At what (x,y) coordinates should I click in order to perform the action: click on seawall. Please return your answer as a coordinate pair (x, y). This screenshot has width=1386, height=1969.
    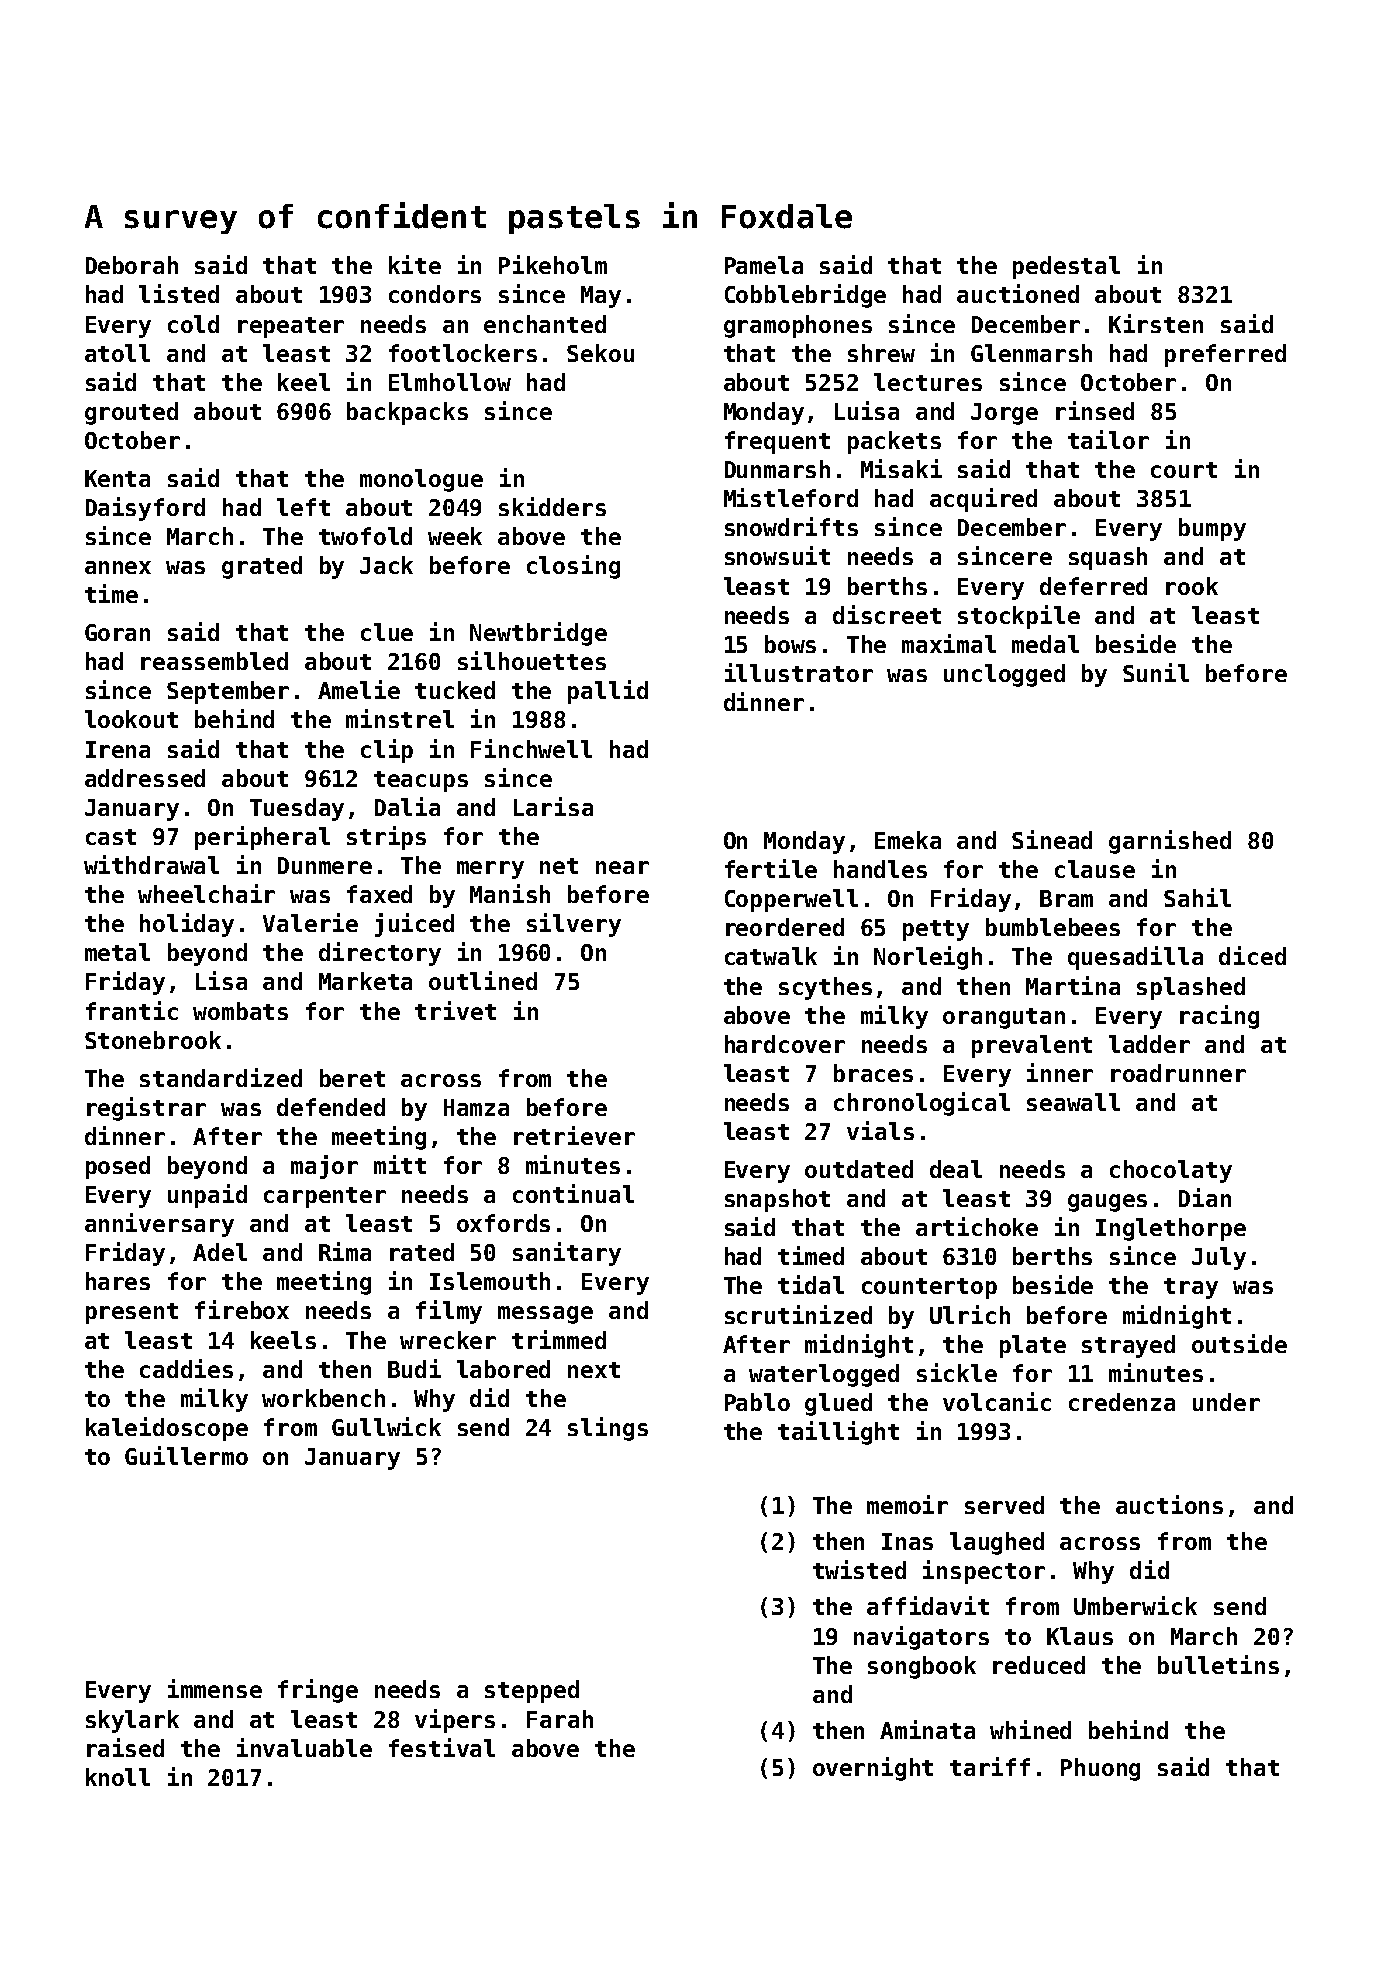
    Looking at the image, I should click on (1073, 1102).
